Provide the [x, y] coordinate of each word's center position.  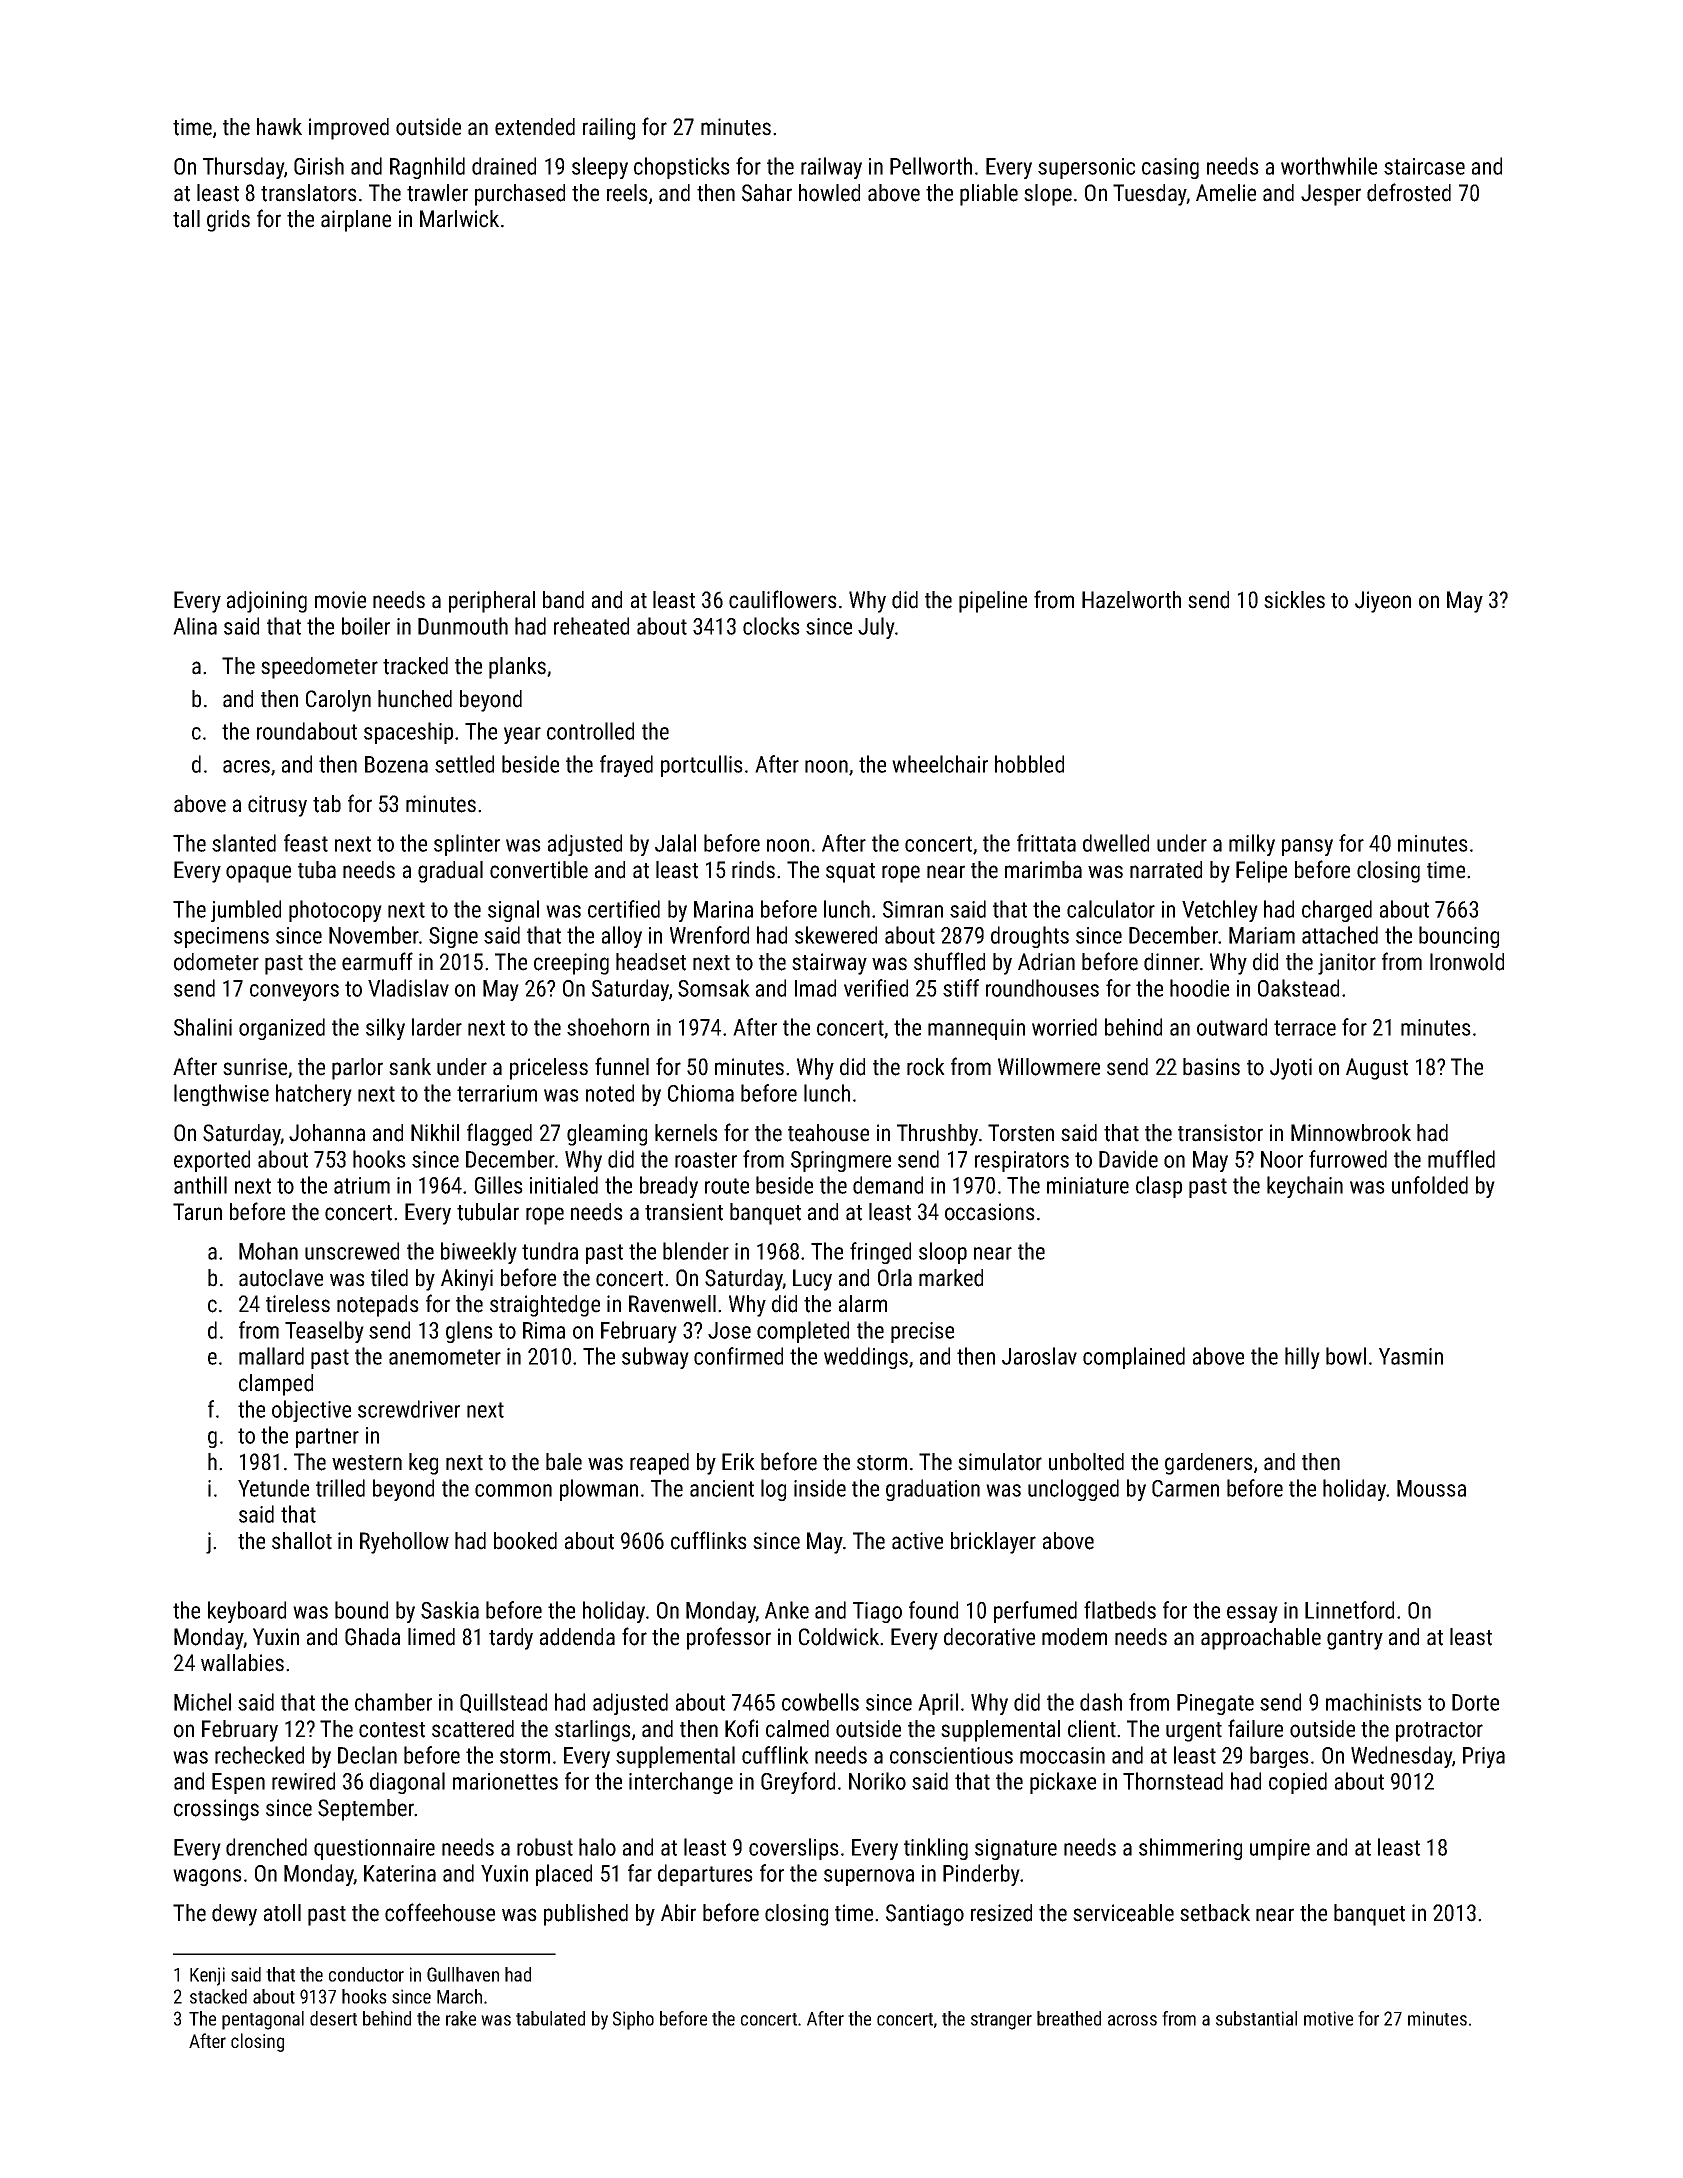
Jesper [1331, 195]
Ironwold [1467, 962]
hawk [279, 127]
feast [306, 843]
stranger [1001, 2021]
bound [361, 1610]
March [459, 1996]
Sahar [767, 193]
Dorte [1475, 1702]
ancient [722, 1488]
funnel [622, 1066]
